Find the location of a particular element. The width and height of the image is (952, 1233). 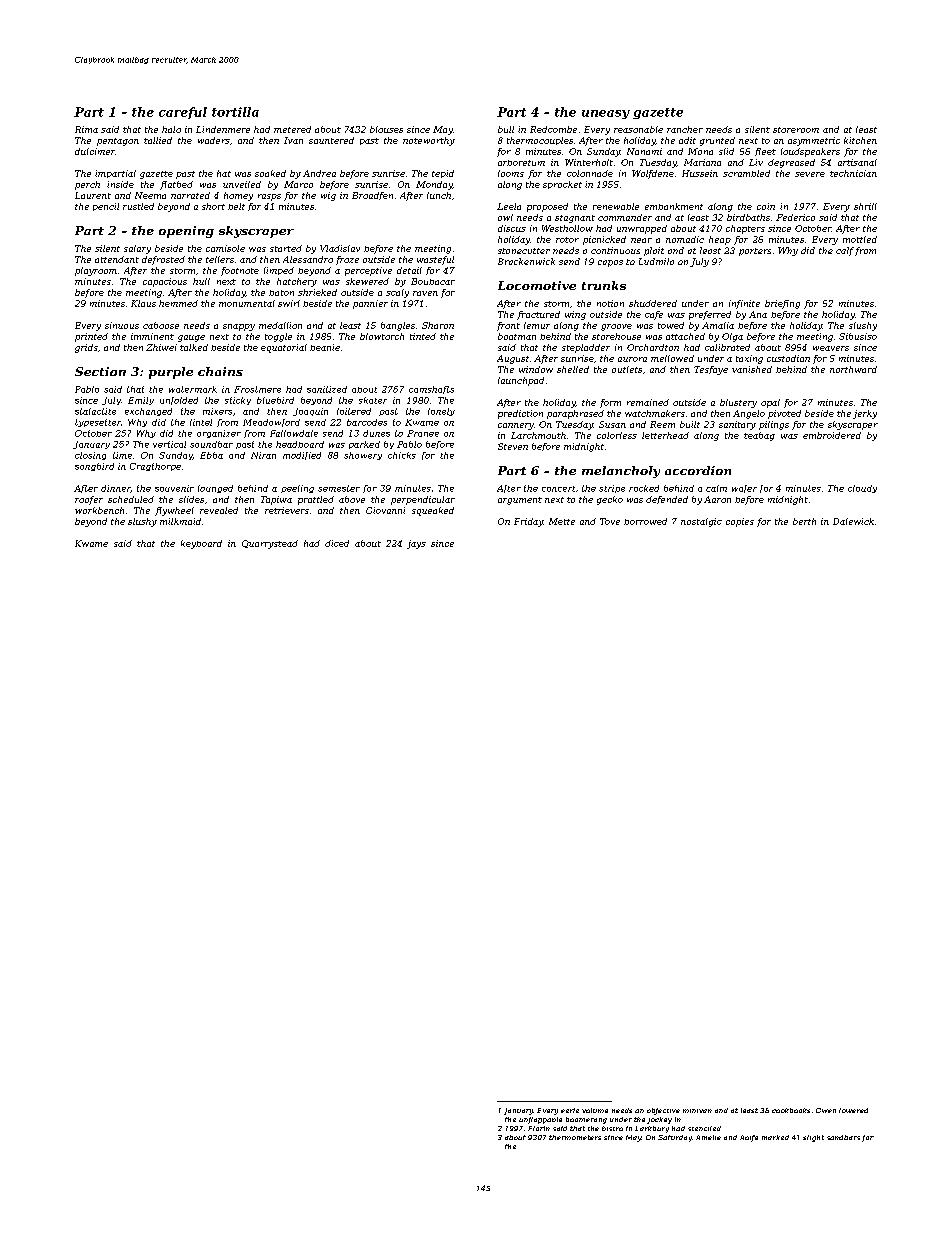

nomadic is located at coordinates (685, 239).
